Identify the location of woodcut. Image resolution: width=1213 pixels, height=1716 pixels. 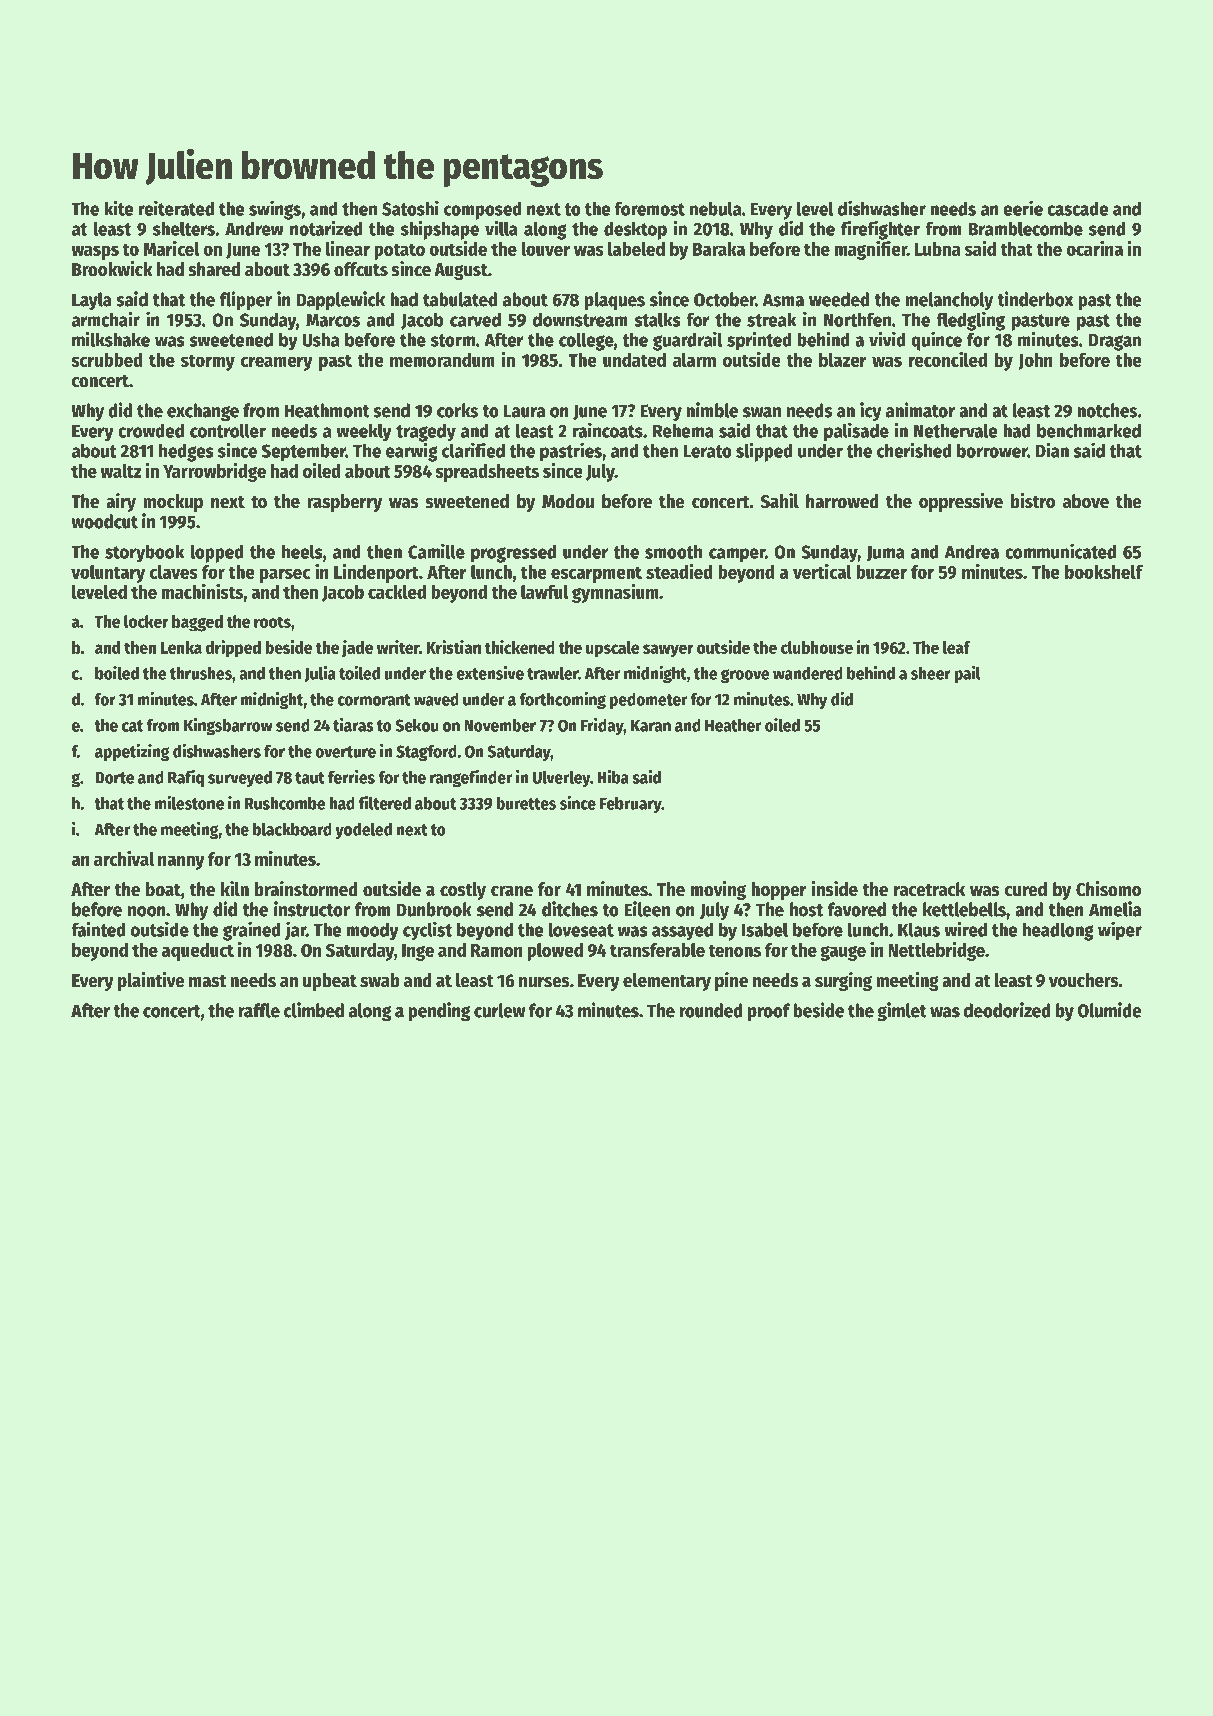
(104, 521).
